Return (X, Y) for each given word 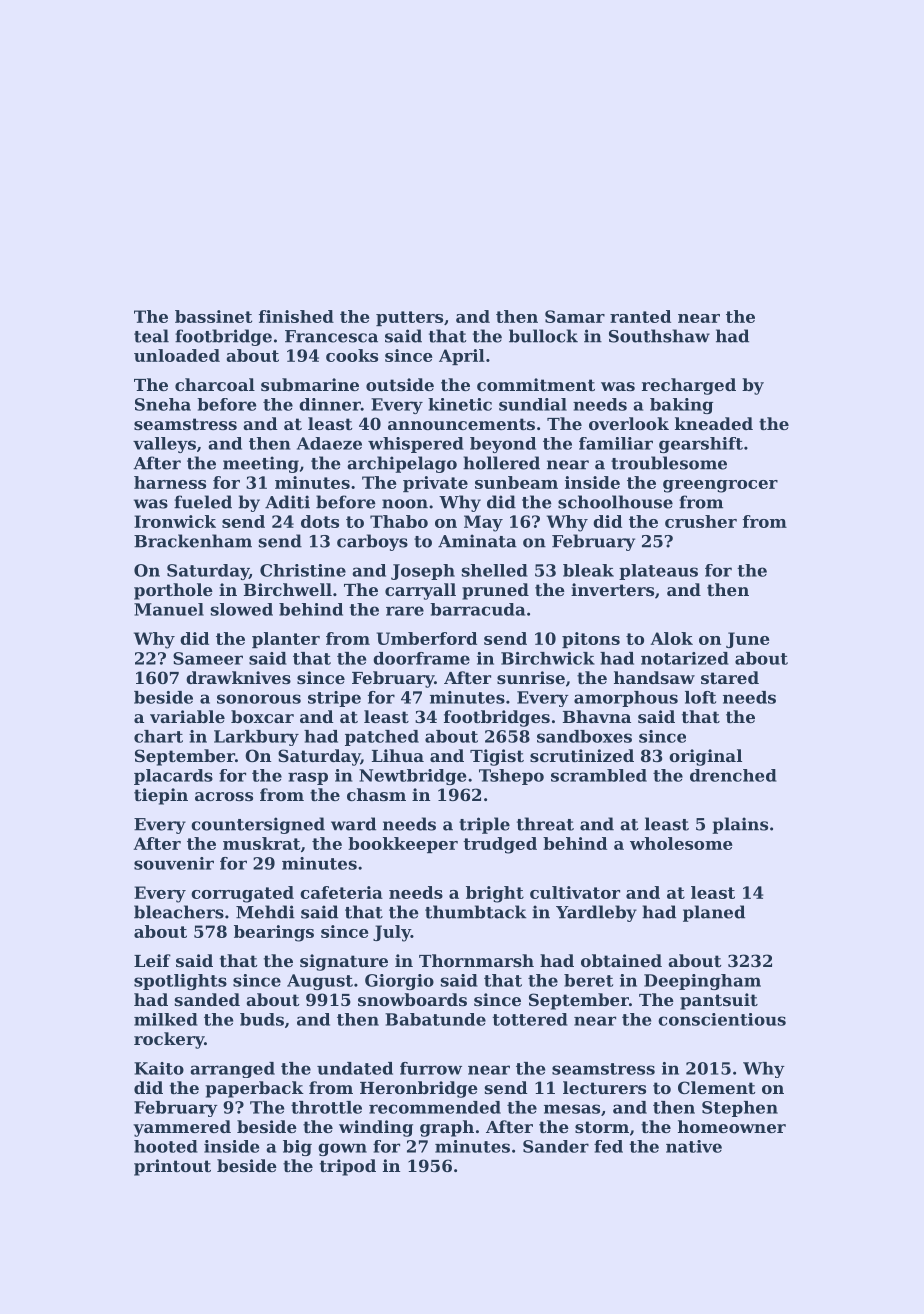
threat (545, 824)
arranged (232, 1070)
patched (382, 738)
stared (730, 677)
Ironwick (175, 521)
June (748, 640)
